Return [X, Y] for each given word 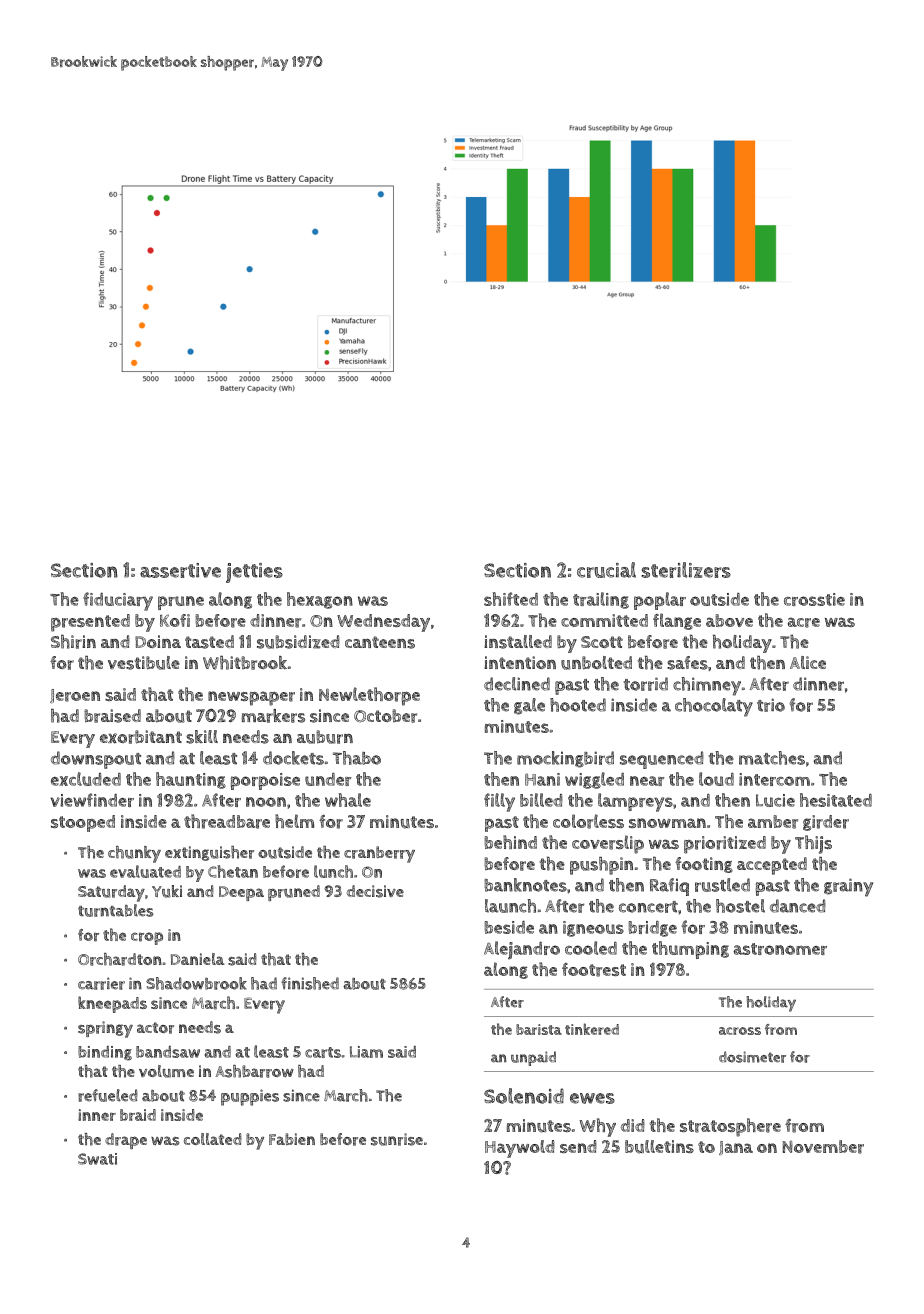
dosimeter [752, 1057]
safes [687, 663]
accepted [772, 866]
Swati [97, 1159]
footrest [594, 970]
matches [772, 758]
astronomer [780, 949]
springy [105, 1029]
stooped [83, 823]
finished [310, 983]
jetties [254, 573]
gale [529, 706]
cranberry [379, 854]
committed [604, 620]
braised [112, 716]
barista [539, 1029]
